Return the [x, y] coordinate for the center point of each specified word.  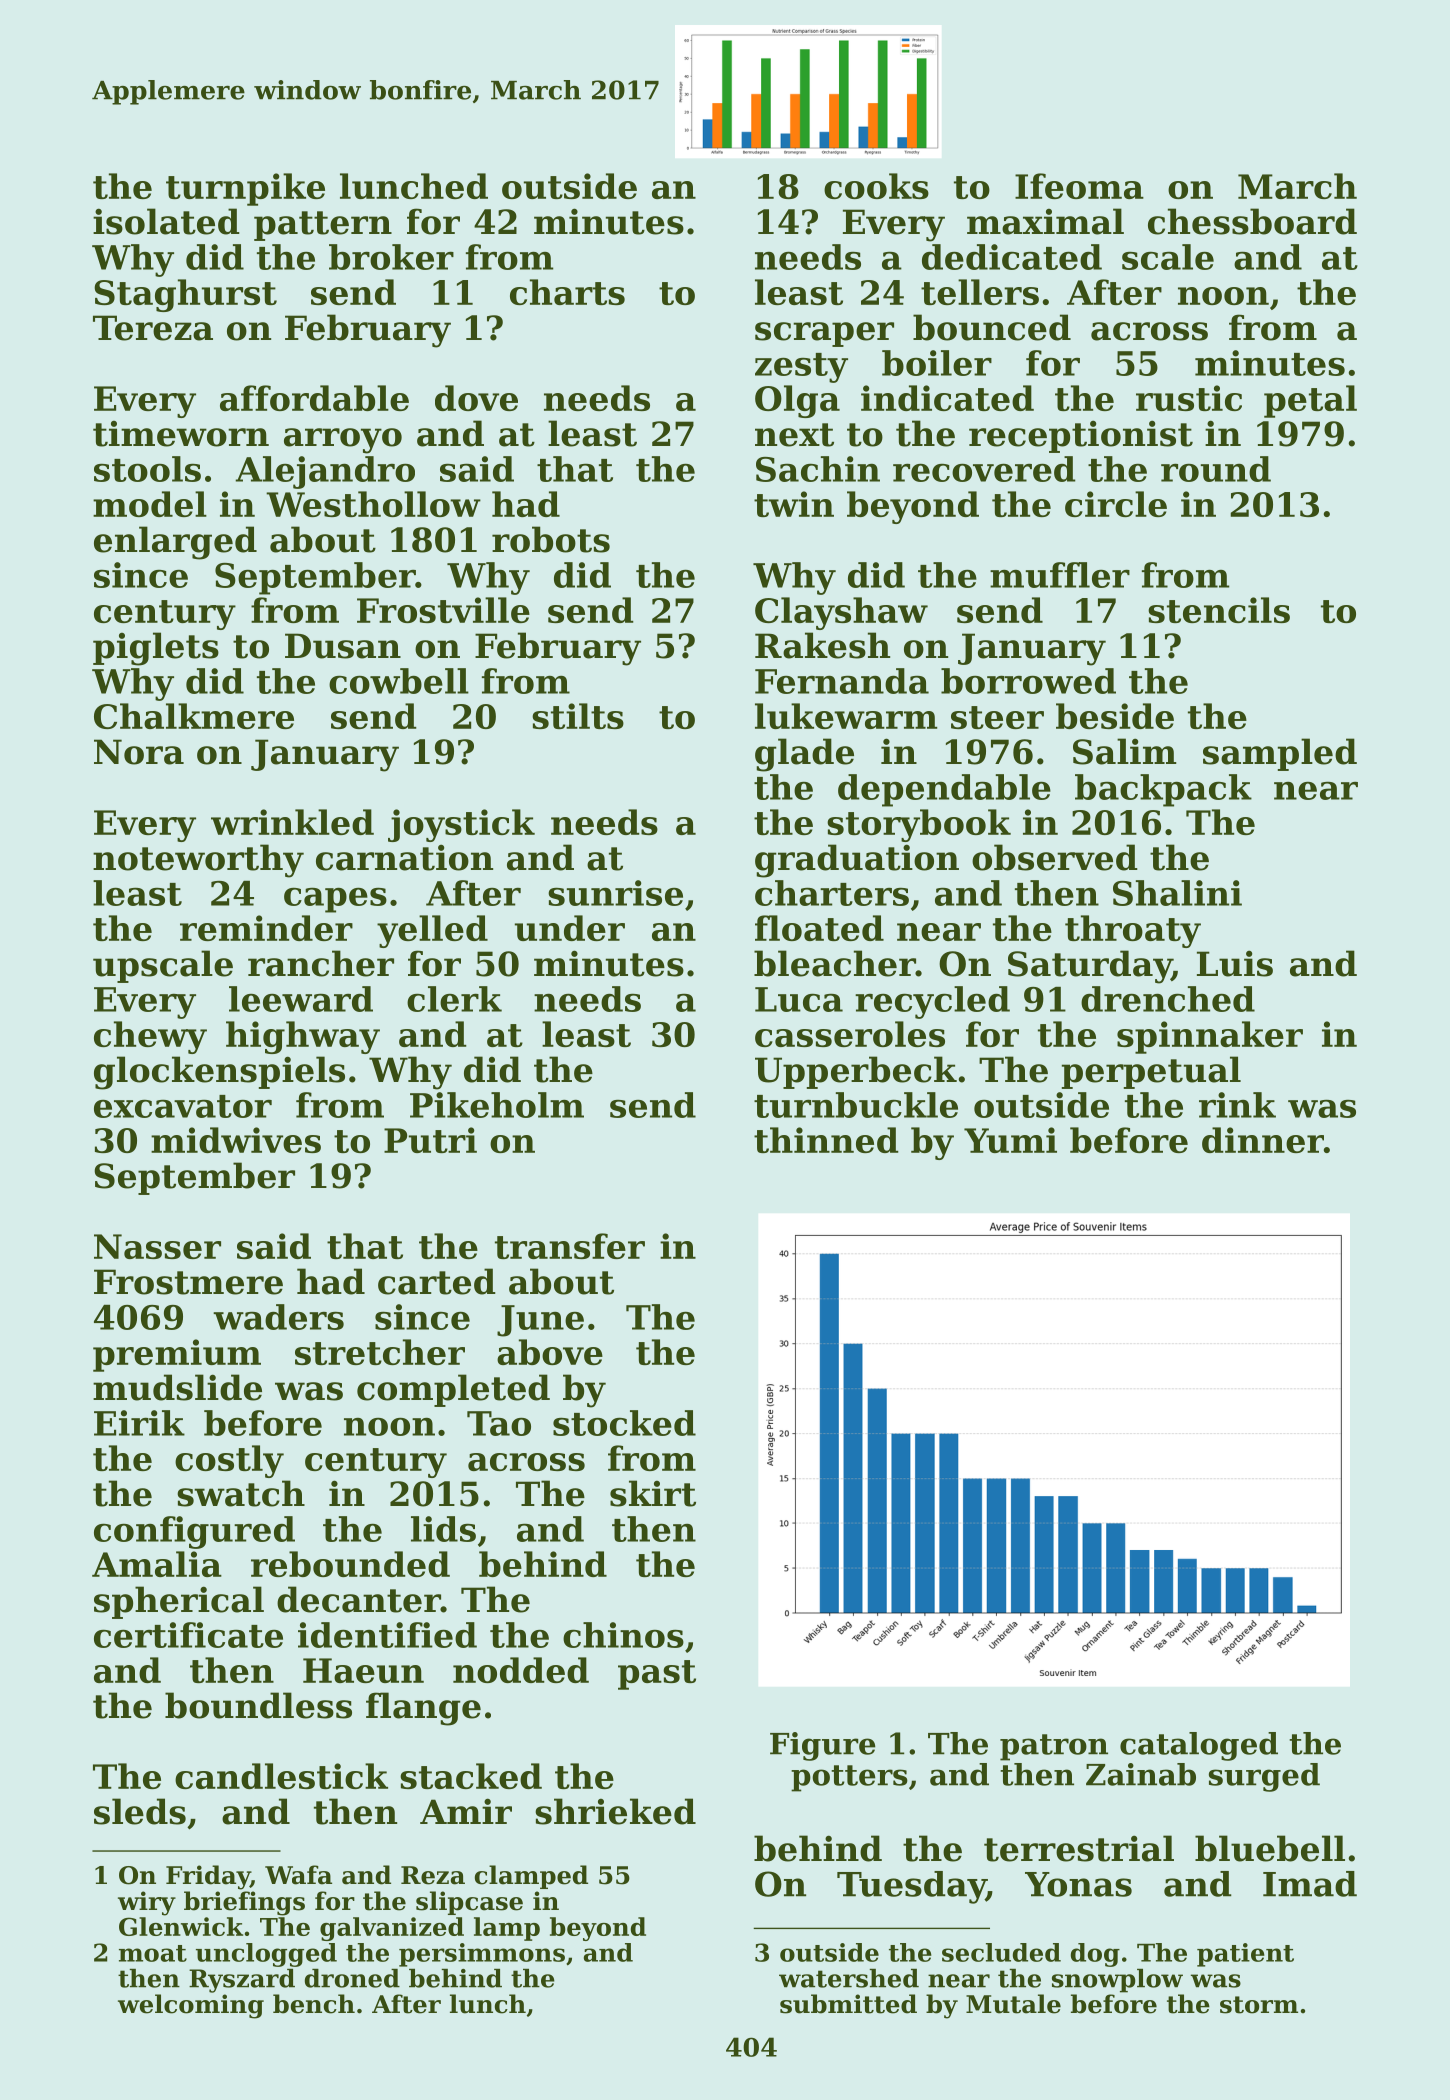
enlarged [175, 543]
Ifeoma [1079, 186]
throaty [1133, 931]
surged [1264, 1777]
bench [314, 2004]
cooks [876, 186]
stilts [578, 716]
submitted [848, 2004]
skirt [653, 1493]
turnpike [245, 189]
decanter [359, 1599]
